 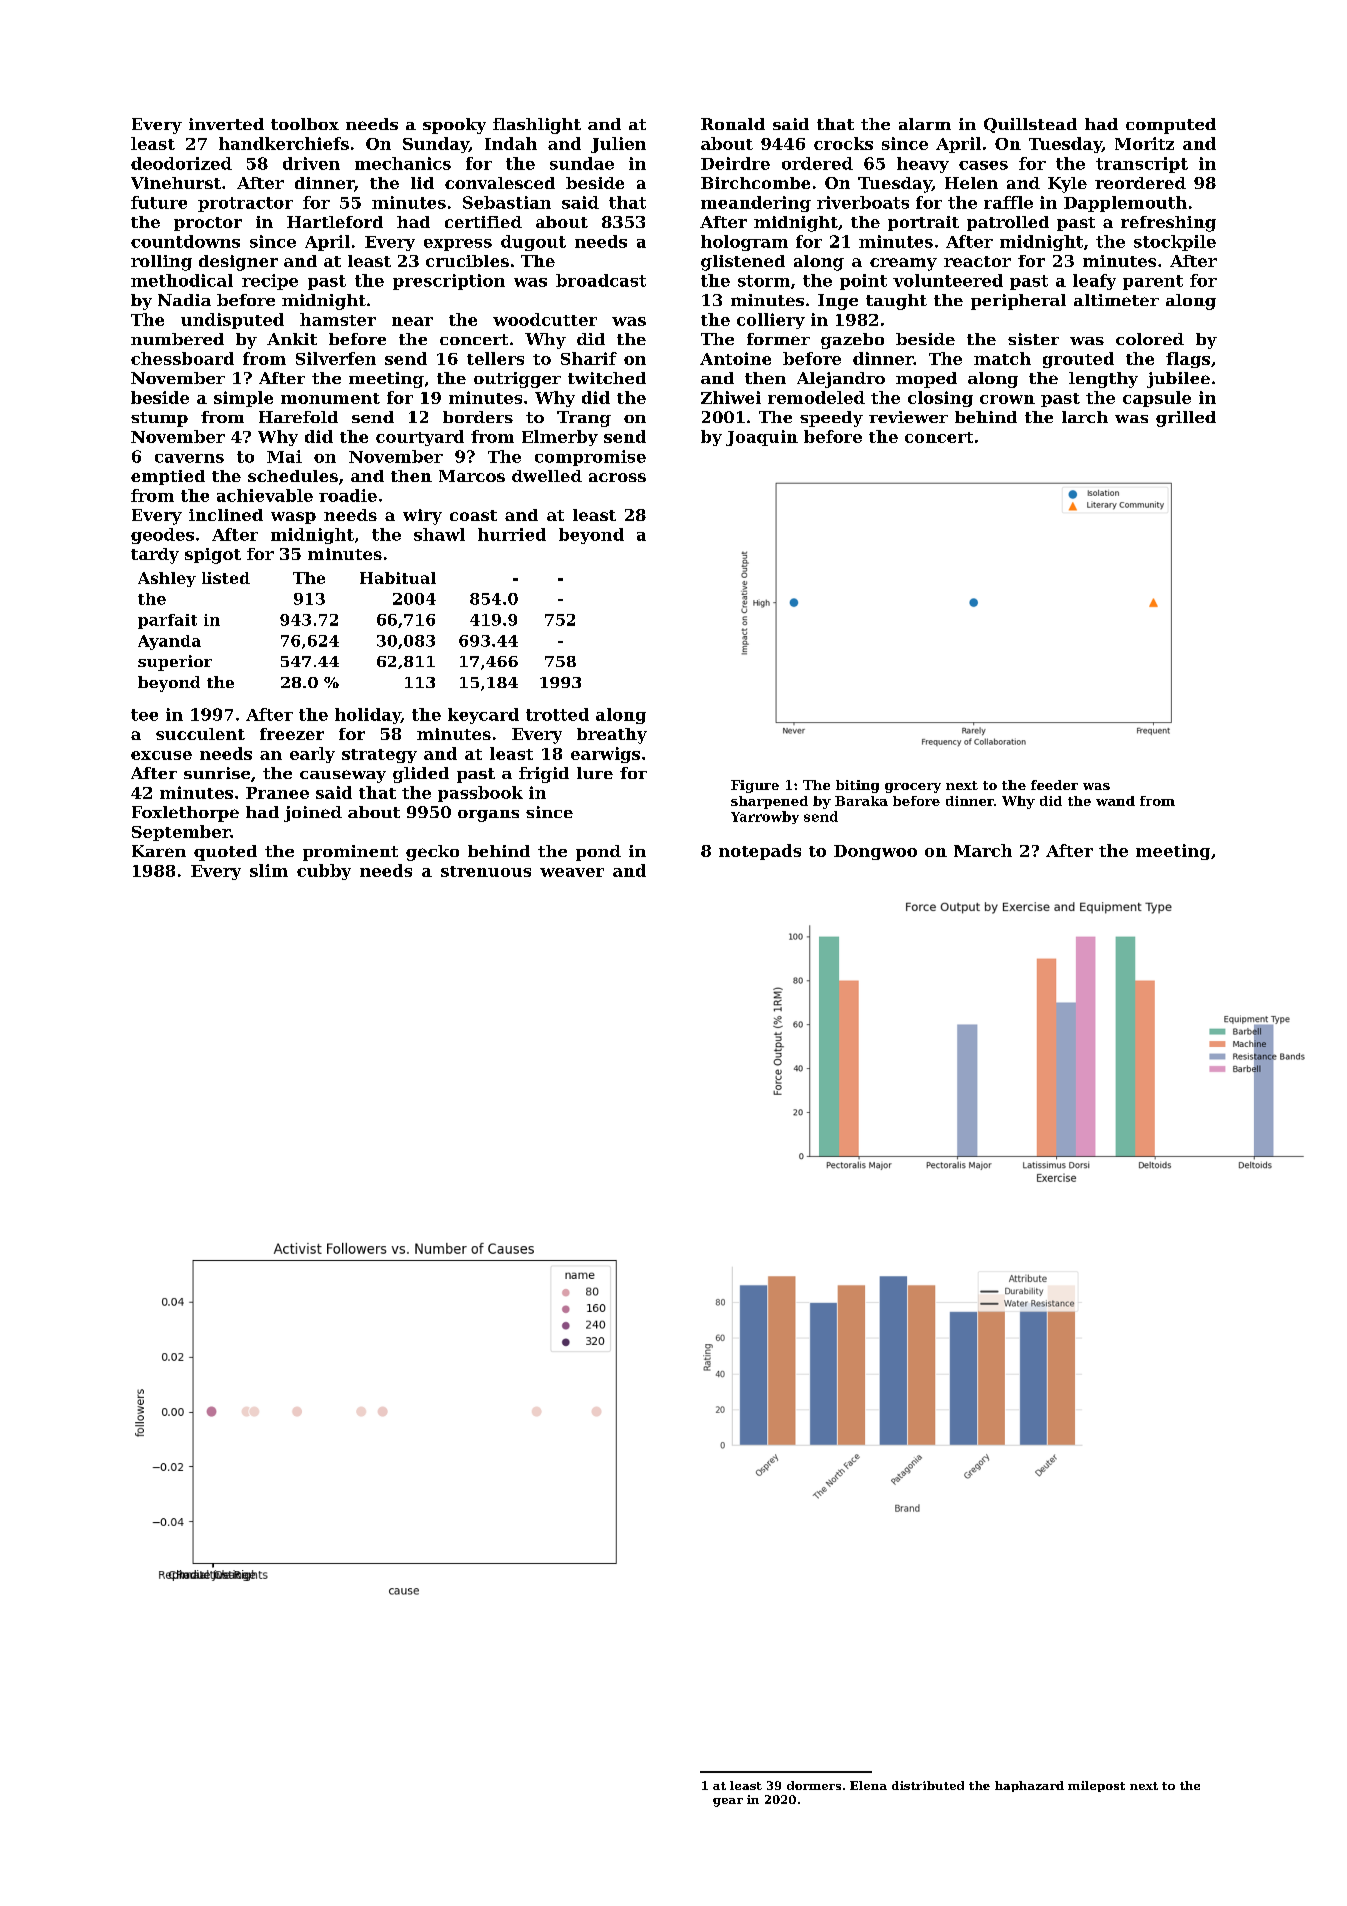 I want to click on Karen, so click(x=159, y=851).
